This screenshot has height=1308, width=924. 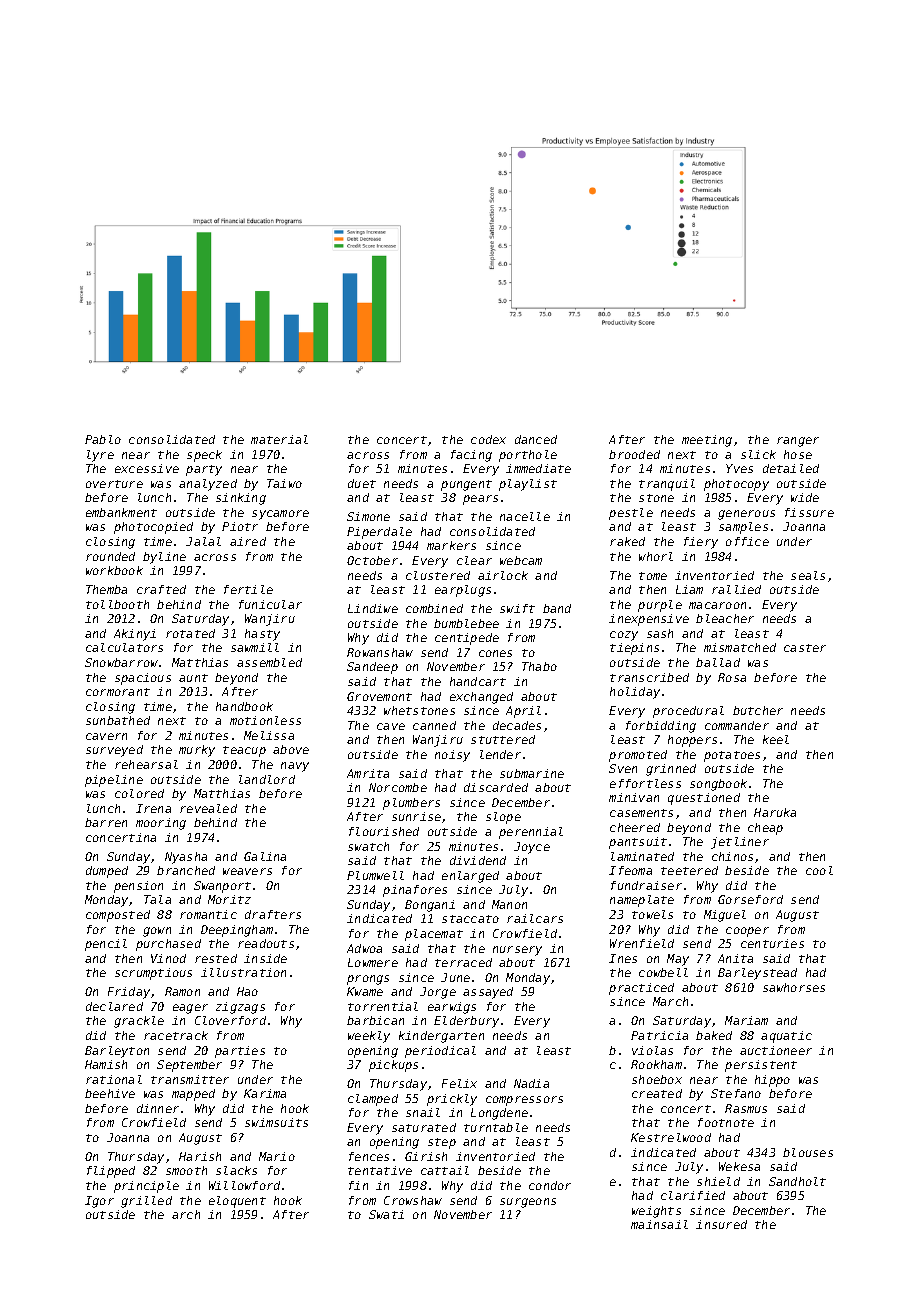 What do you see at coordinates (659, 1224) in the screenshot?
I see `mainsail` at bounding box center [659, 1224].
